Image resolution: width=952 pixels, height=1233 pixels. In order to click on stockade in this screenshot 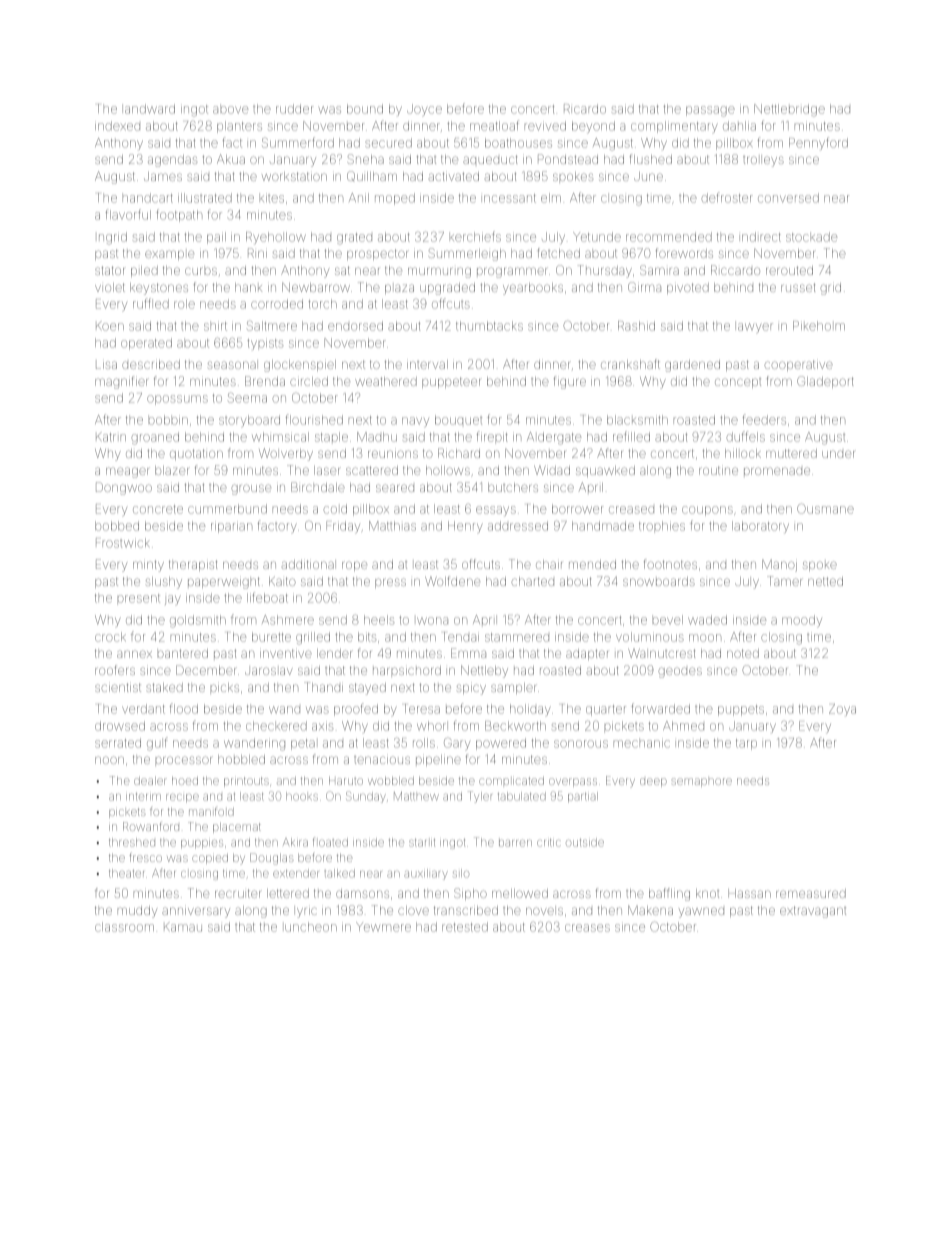, I will do `click(811, 237)`.
